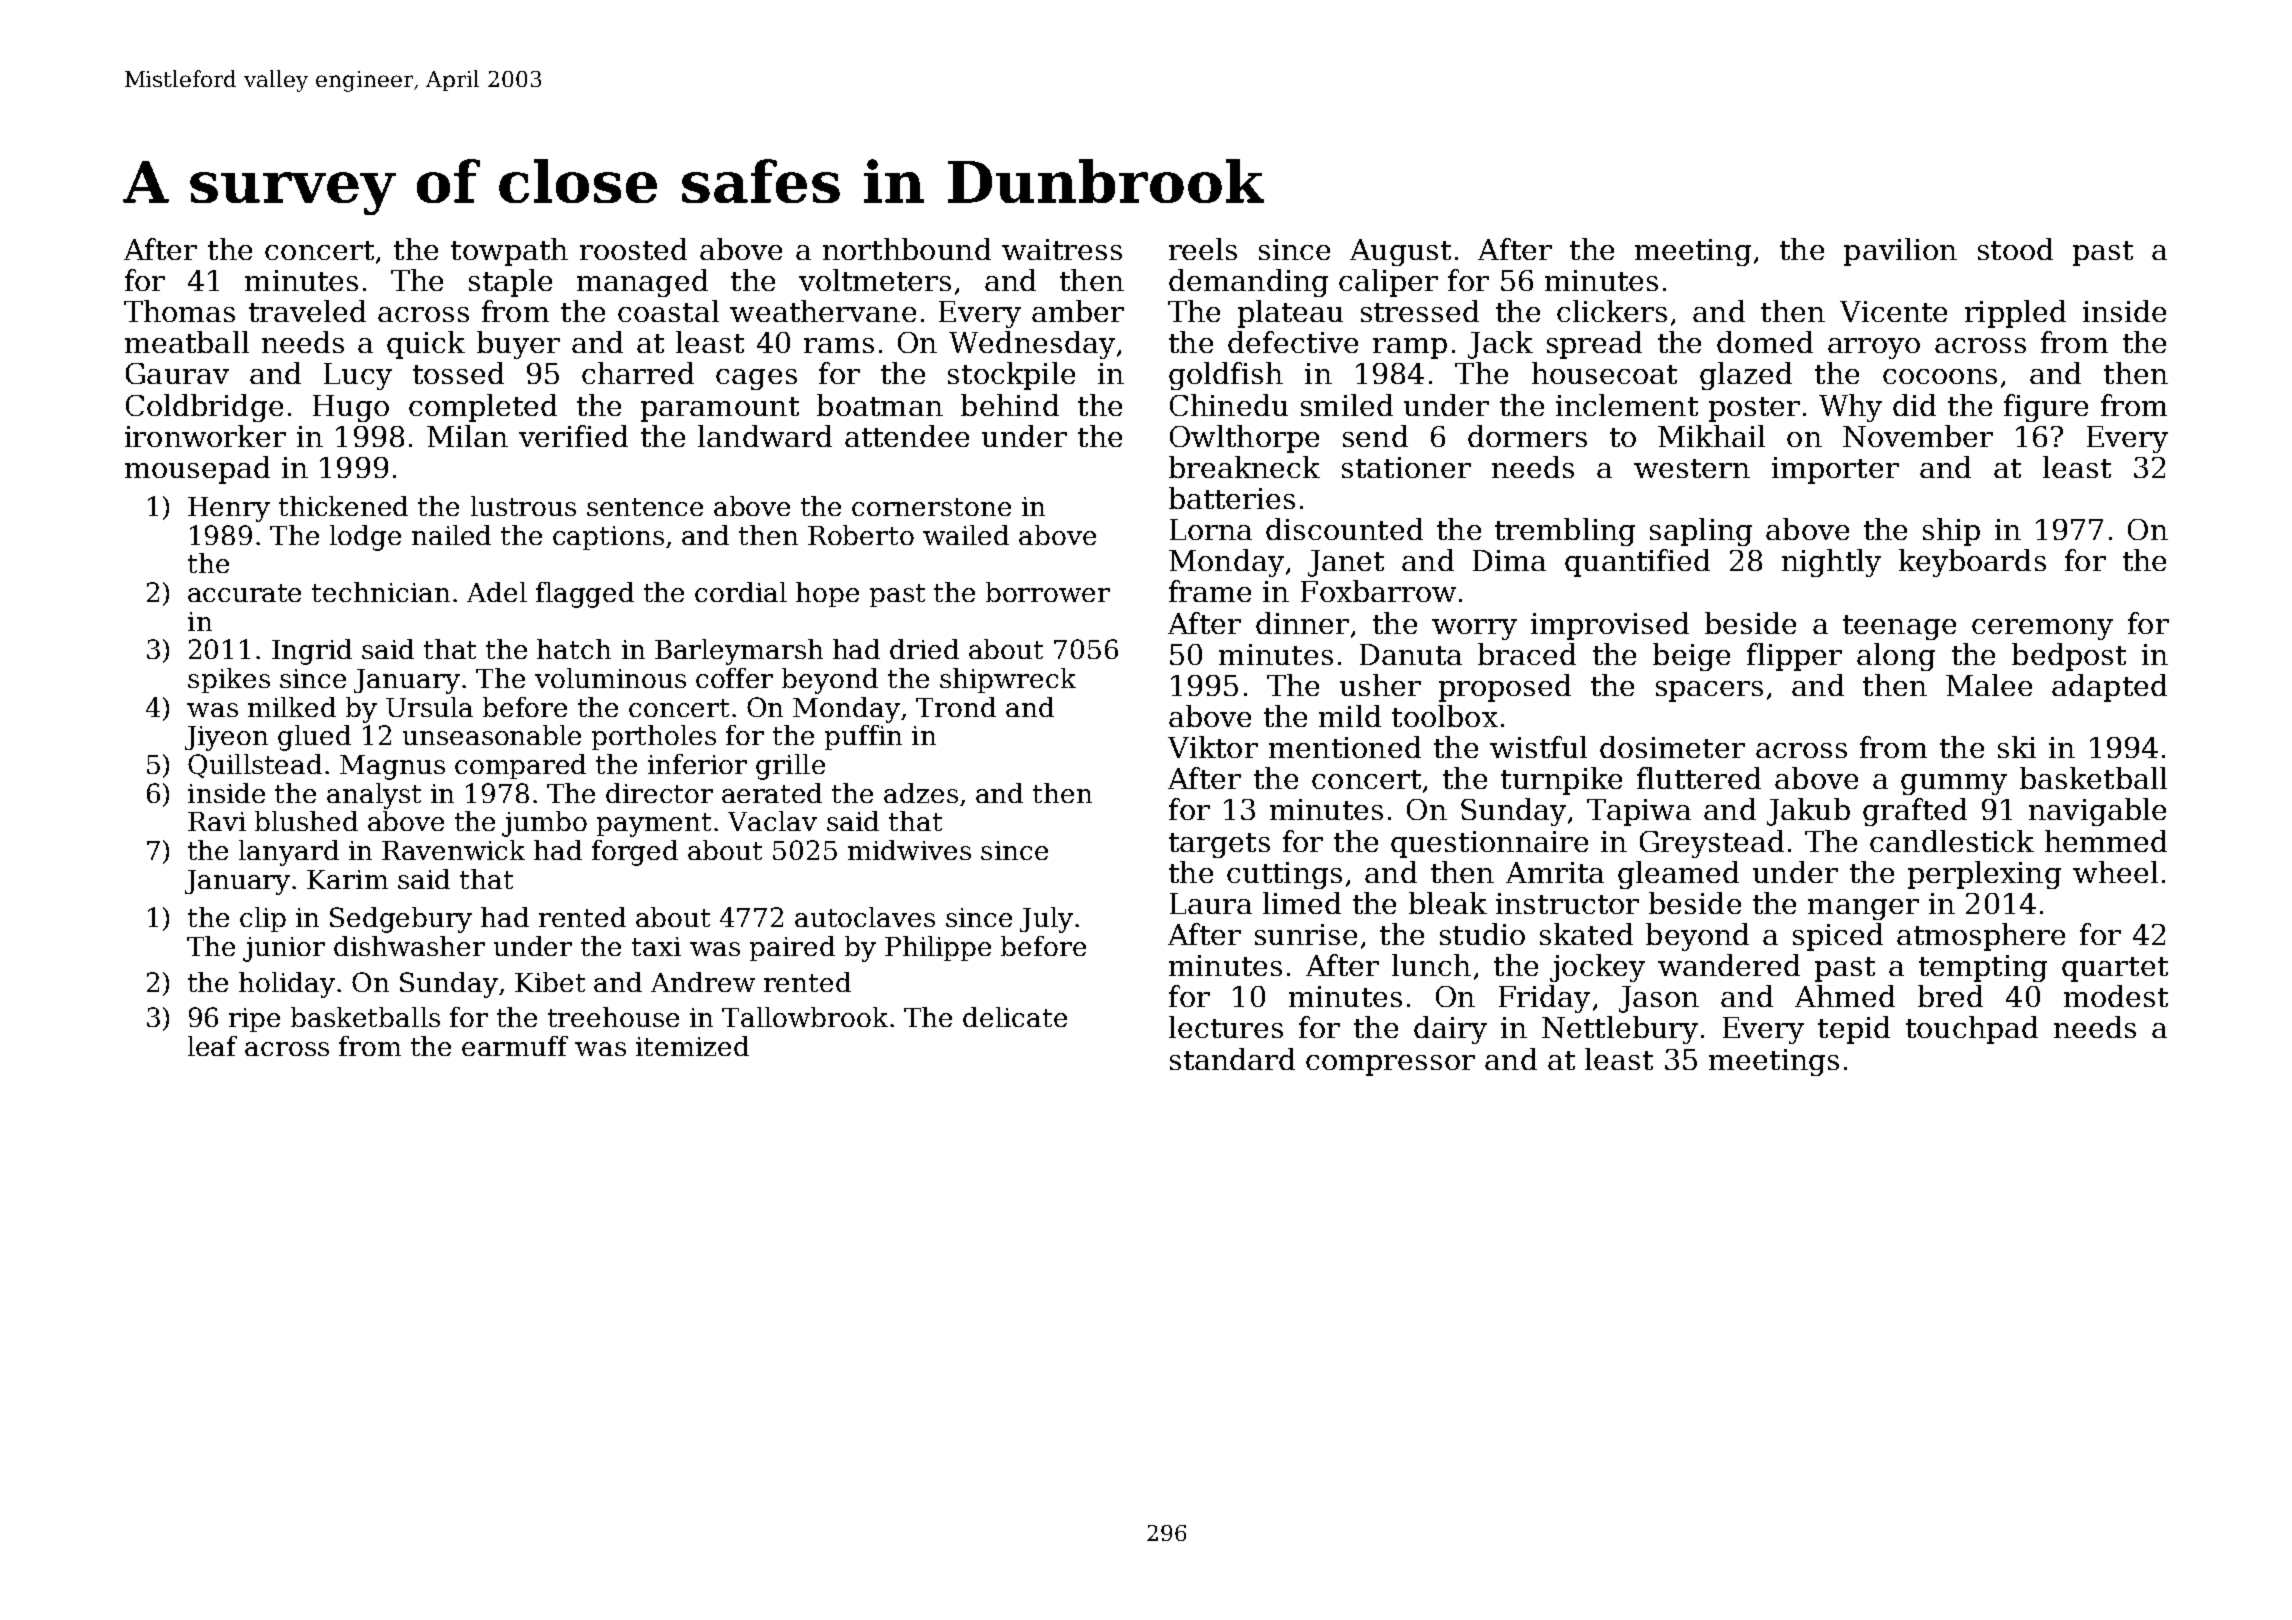  Describe the element at coordinates (255, 766) in the document. I see `Quillstead` at that location.
